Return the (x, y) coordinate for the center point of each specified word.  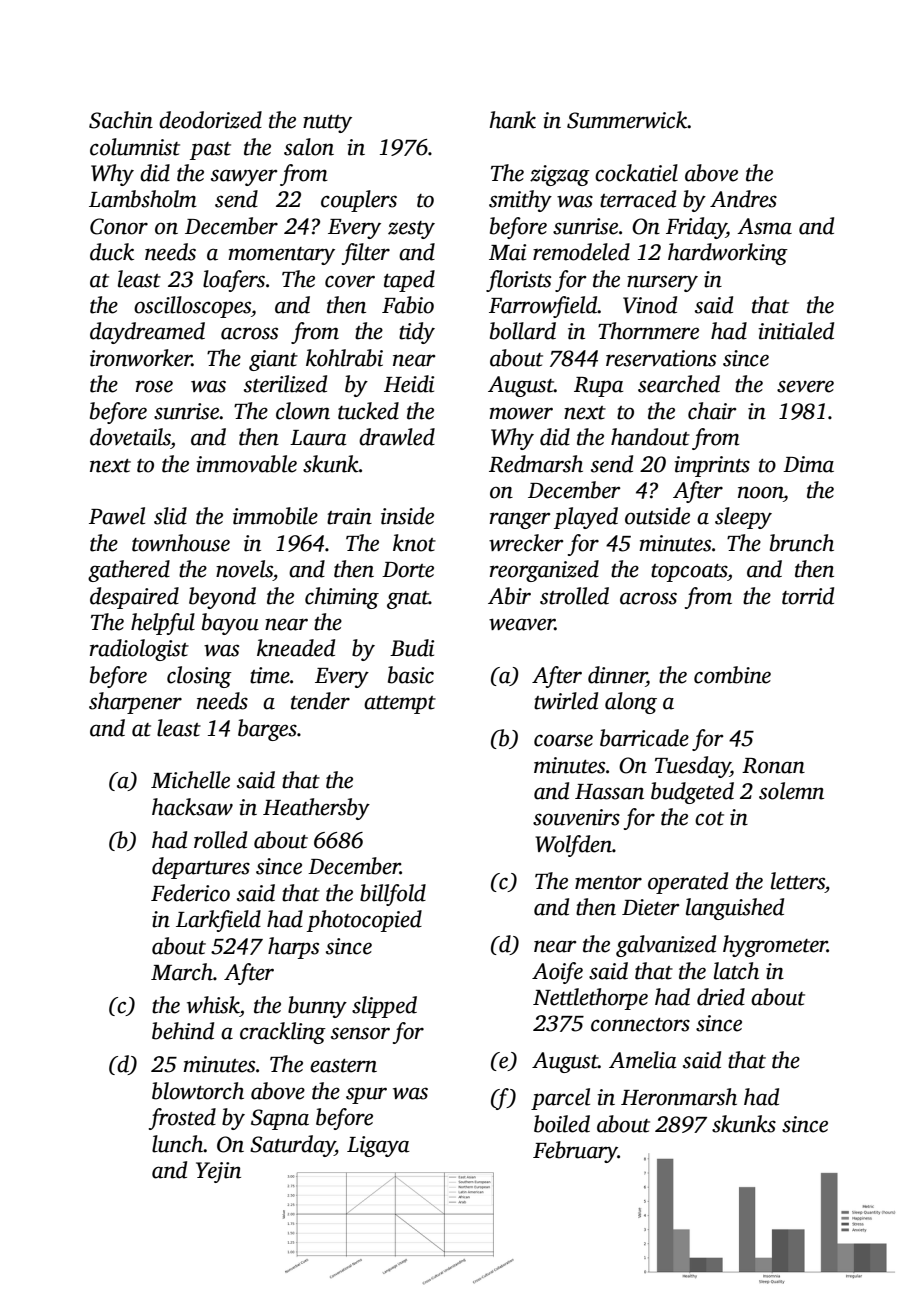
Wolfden (573, 846)
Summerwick (627, 120)
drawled (397, 437)
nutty (327, 124)
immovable (246, 464)
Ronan (773, 766)
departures (201, 868)
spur (366, 1095)
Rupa (599, 387)
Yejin (218, 1172)
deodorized (210, 120)
